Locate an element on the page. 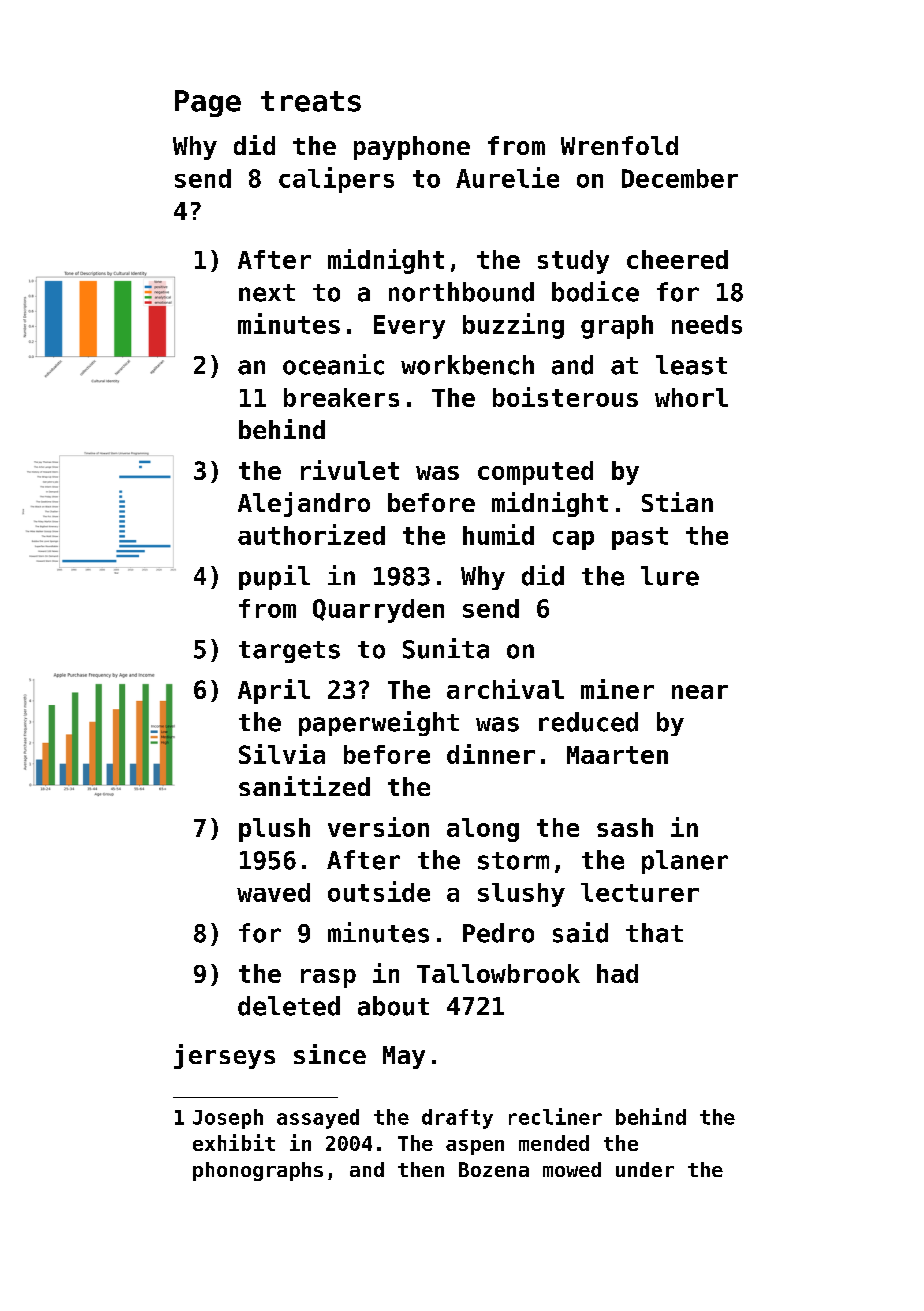 The image size is (924, 1311). Stian is located at coordinates (677, 502).
